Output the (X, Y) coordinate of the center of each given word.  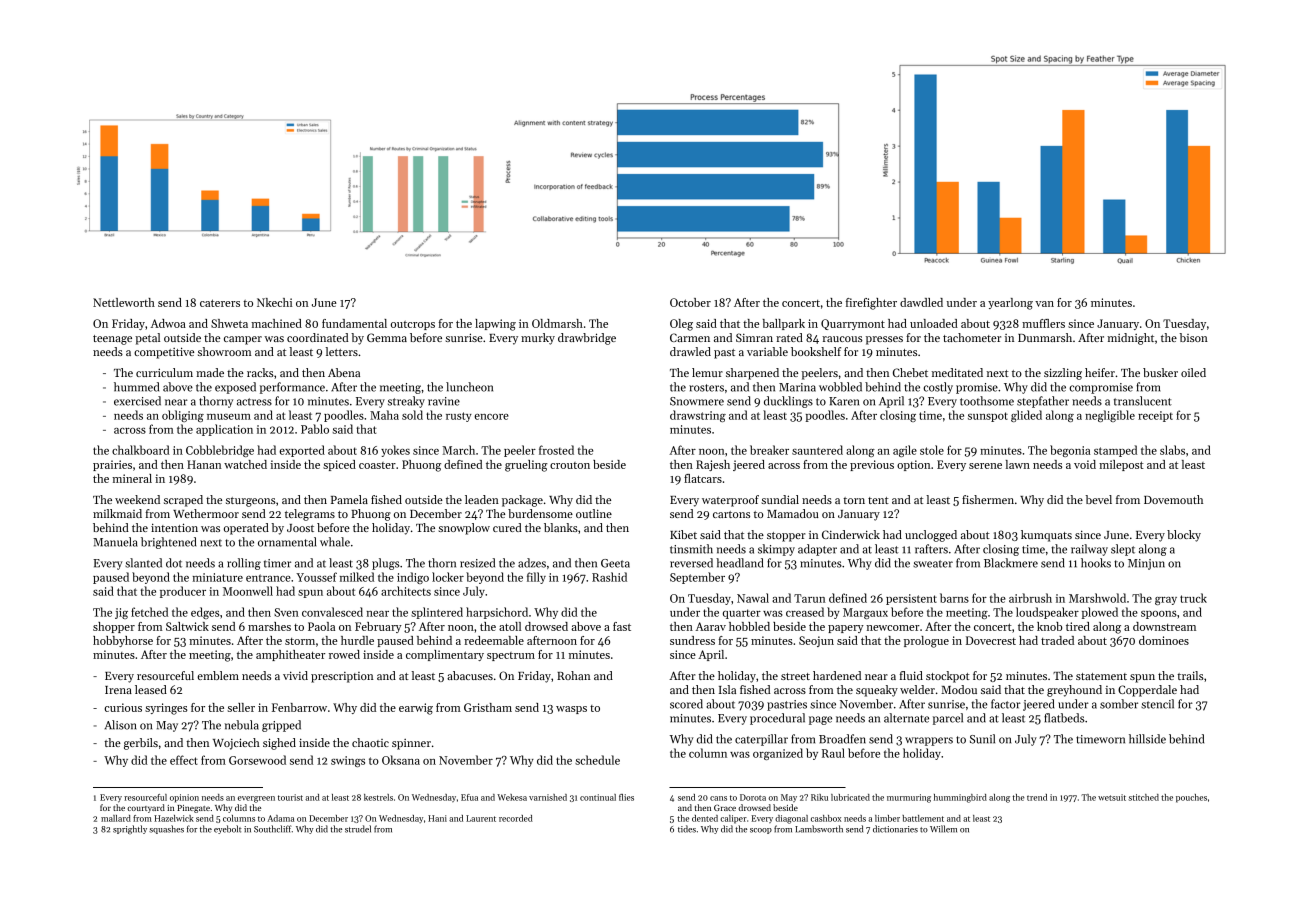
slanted (143, 563)
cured (507, 527)
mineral (132, 478)
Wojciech (236, 744)
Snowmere (697, 401)
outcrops (413, 325)
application (224, 430)
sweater (933, 564)
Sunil (982, 739)
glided (1026, 416)
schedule (597, 760)
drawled (690, 351)
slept (1123, 550)
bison (1194, 337)
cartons (731, 514)
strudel (358, 829)
